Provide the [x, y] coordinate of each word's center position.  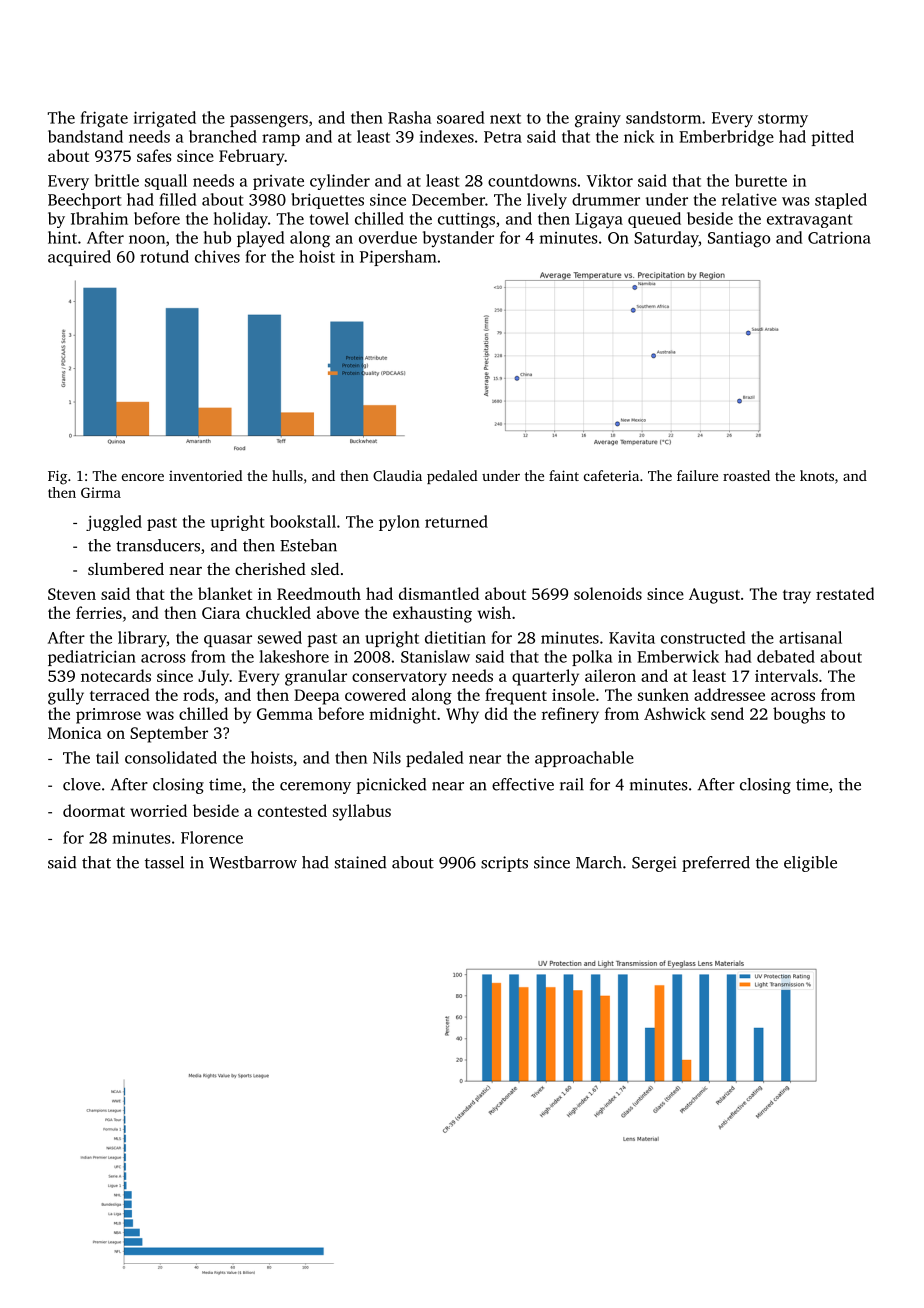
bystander [458, 239]
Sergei [654, 864]
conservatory [399, 679]
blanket [225, 593]
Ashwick [675, 713]
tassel [164, 862]
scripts [504, 864]
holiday [241, 220]
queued [654, 220]
